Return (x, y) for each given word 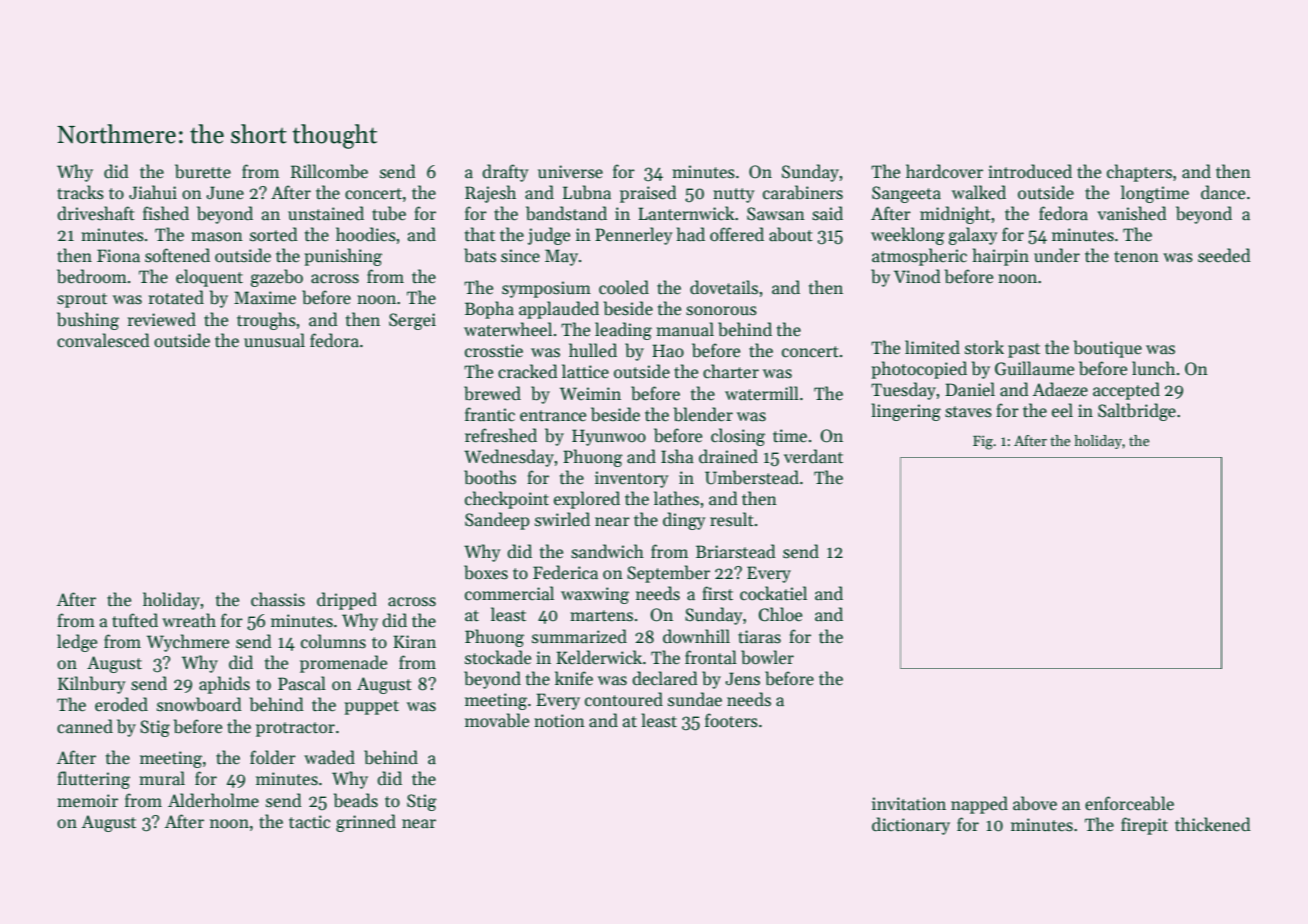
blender (703, 414)
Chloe (780, 614)
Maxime (265, 298)
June (225, 193)
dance (1223, 192)
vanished (1132, 213)
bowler (767, 657)
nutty (733, 195)
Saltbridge (1137, 412)
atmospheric (919, 257)
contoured (624, 699)
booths (490, 477)
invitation (909, 804)
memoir (87, 801)
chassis (278, 599)
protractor (295, 729)
